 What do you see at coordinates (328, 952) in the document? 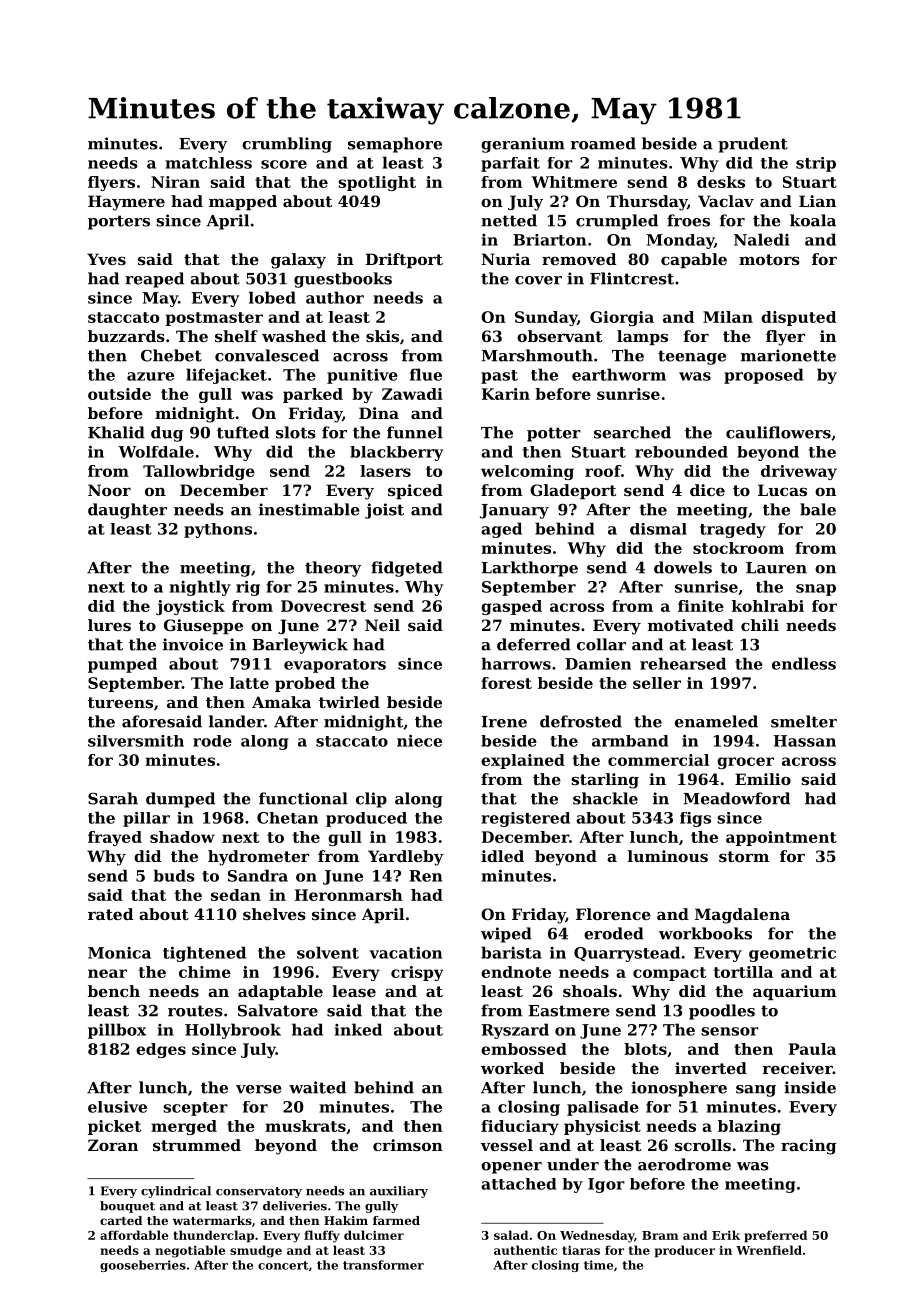
I see `solvent` at bounding box center [328, 952].
